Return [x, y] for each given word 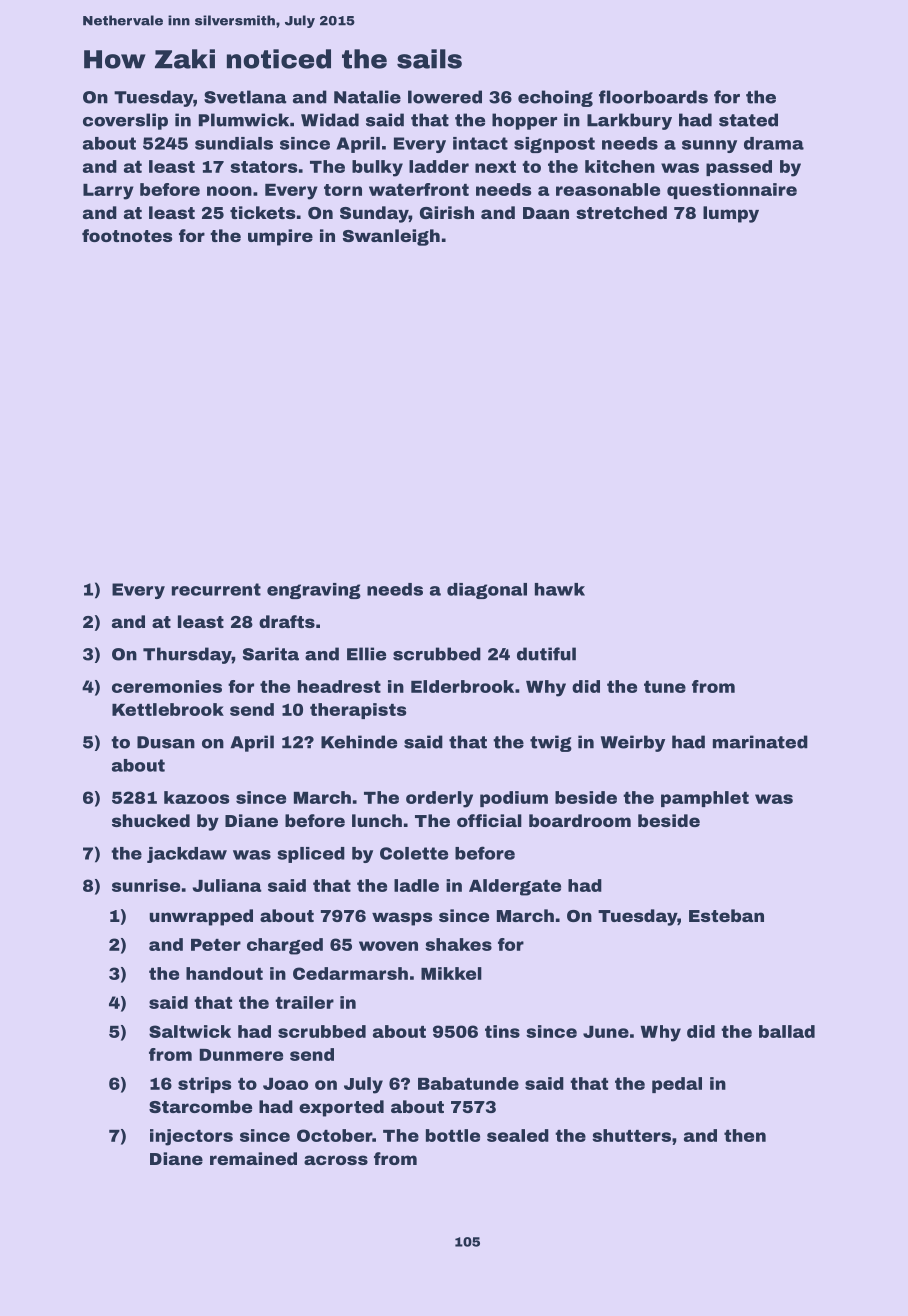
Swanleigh [391, 237]
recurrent [216, 589]
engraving [314, 591]
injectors [191, 1137]
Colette [414, 853]
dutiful [546, 654]
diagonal [487, 591]
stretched [621, 212]
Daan [546, 213]
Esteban [726, 915]
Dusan [166, 742]
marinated [760, 742]
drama [774, 143]
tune [665, 687]
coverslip [125, 121]
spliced [311, 855]
